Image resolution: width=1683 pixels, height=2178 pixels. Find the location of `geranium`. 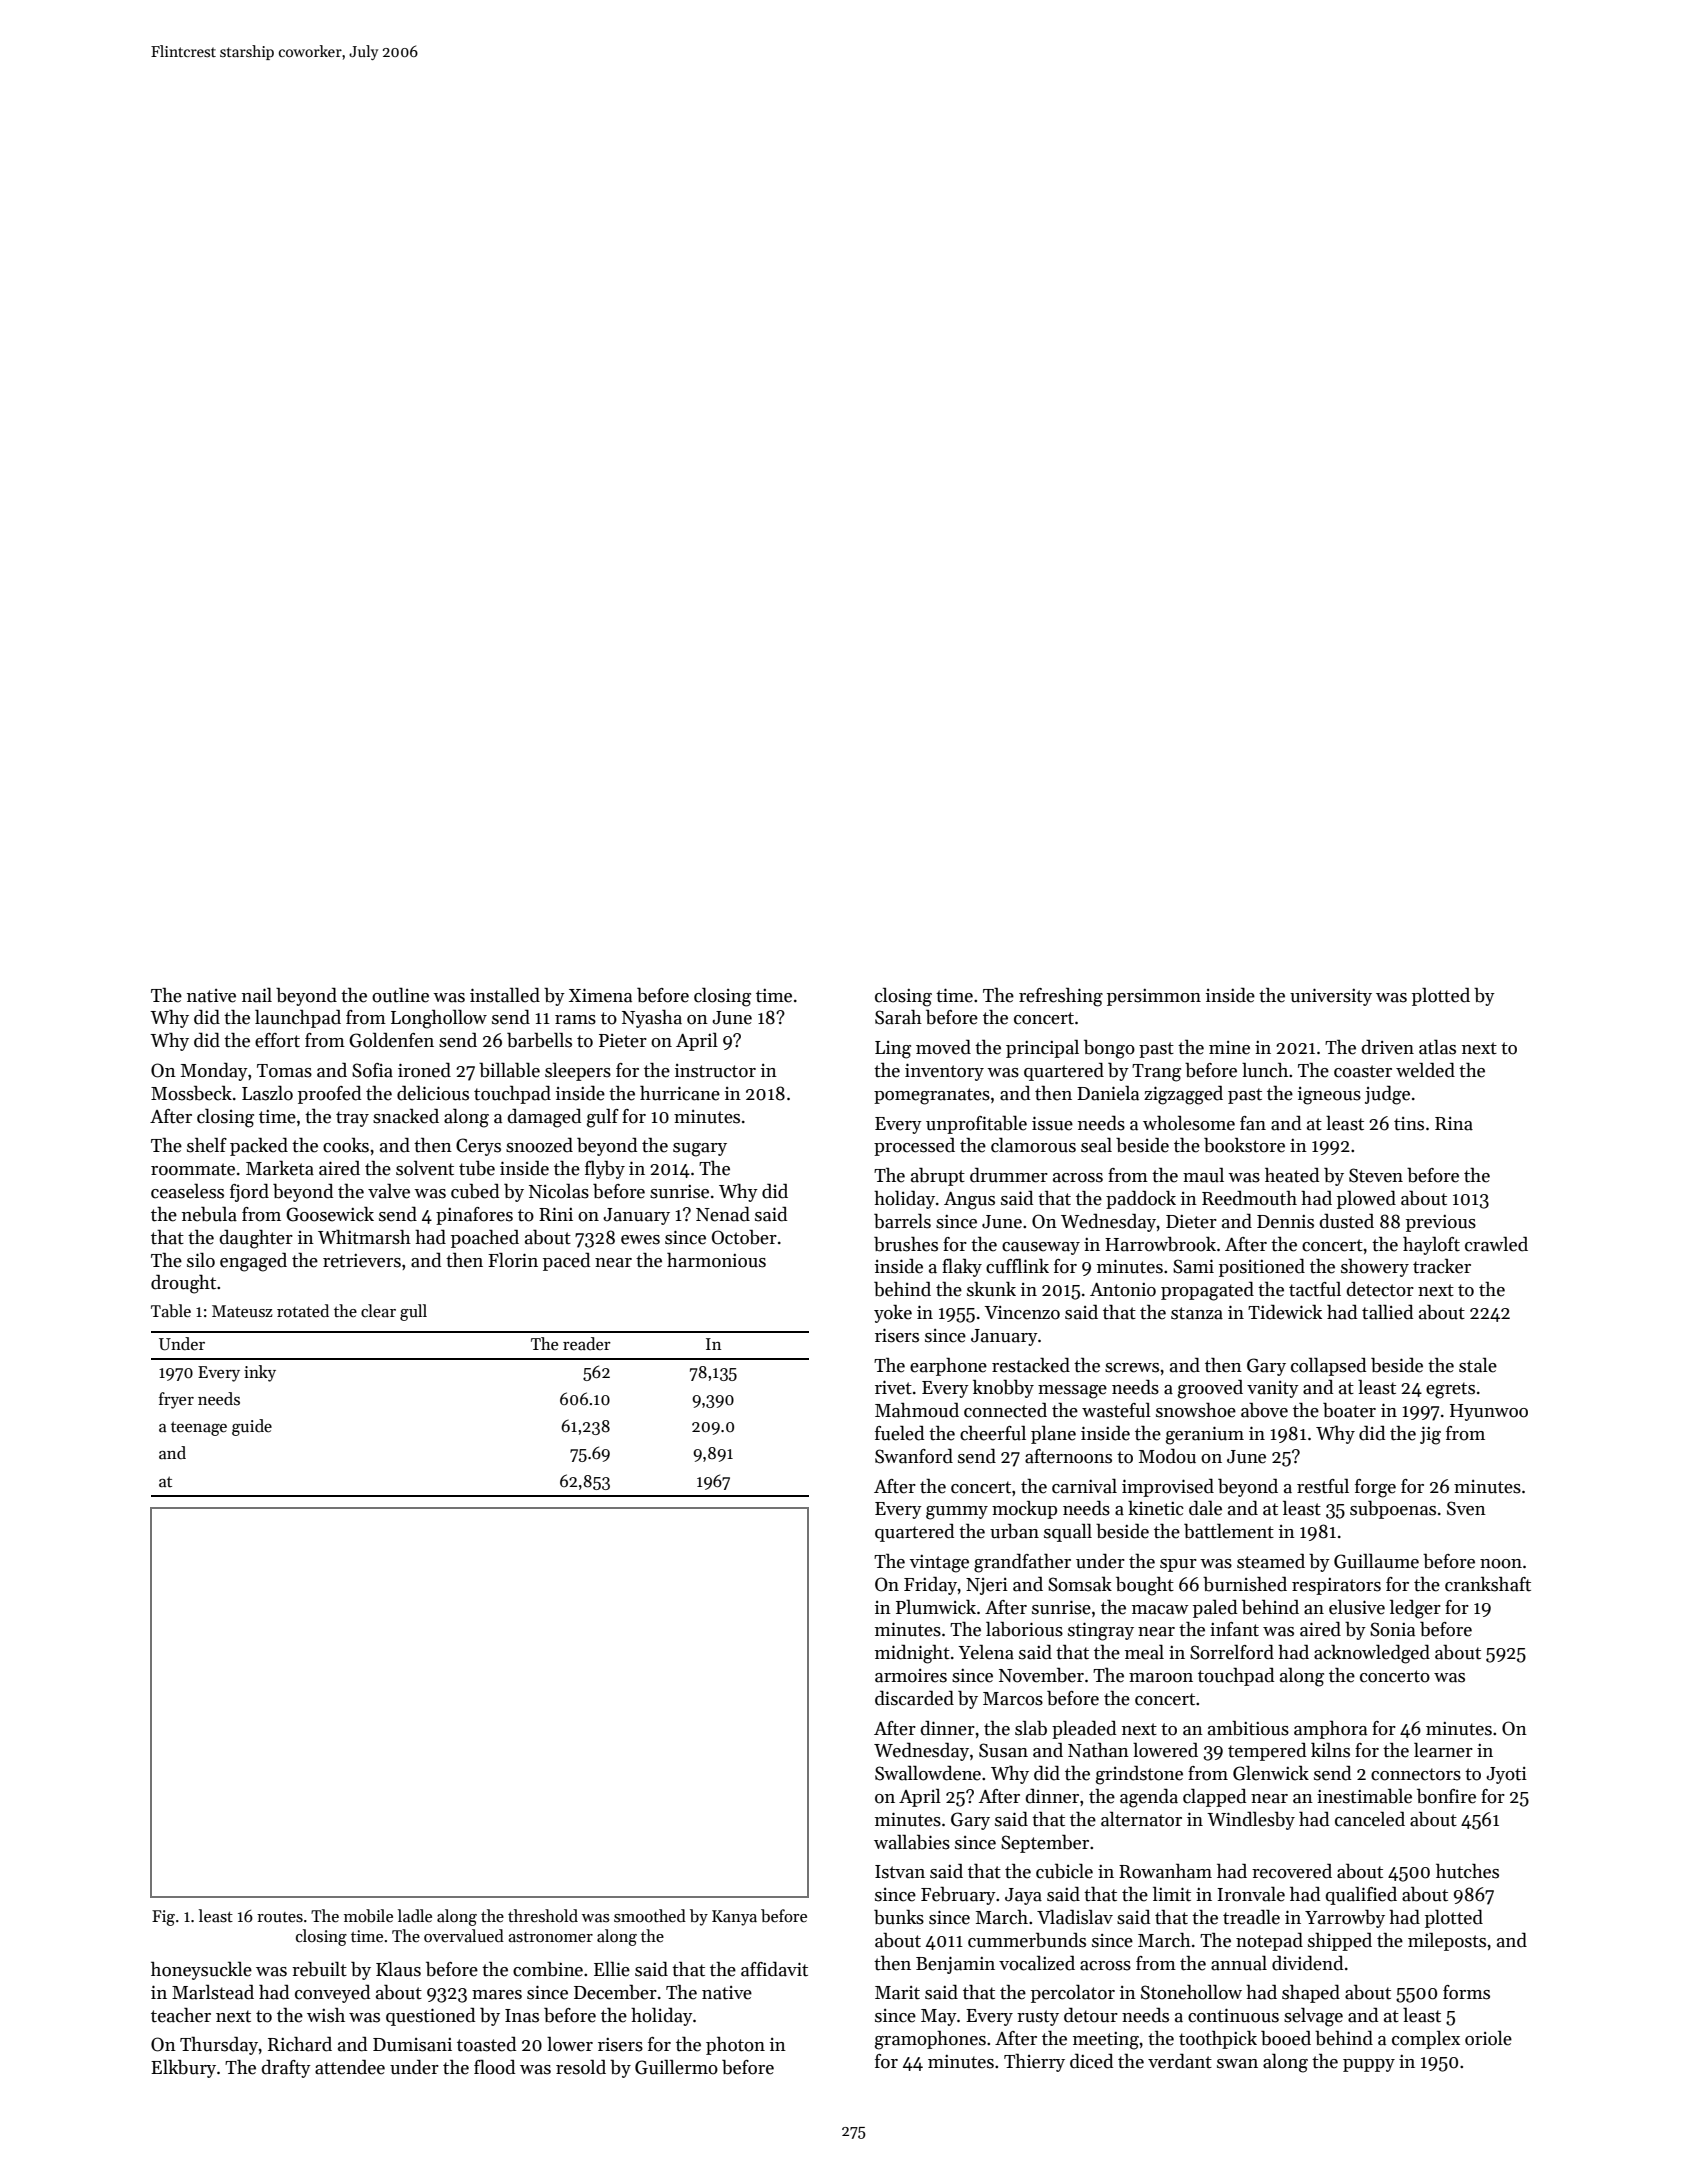

geranium is located at coordinates (1205, 1435).
